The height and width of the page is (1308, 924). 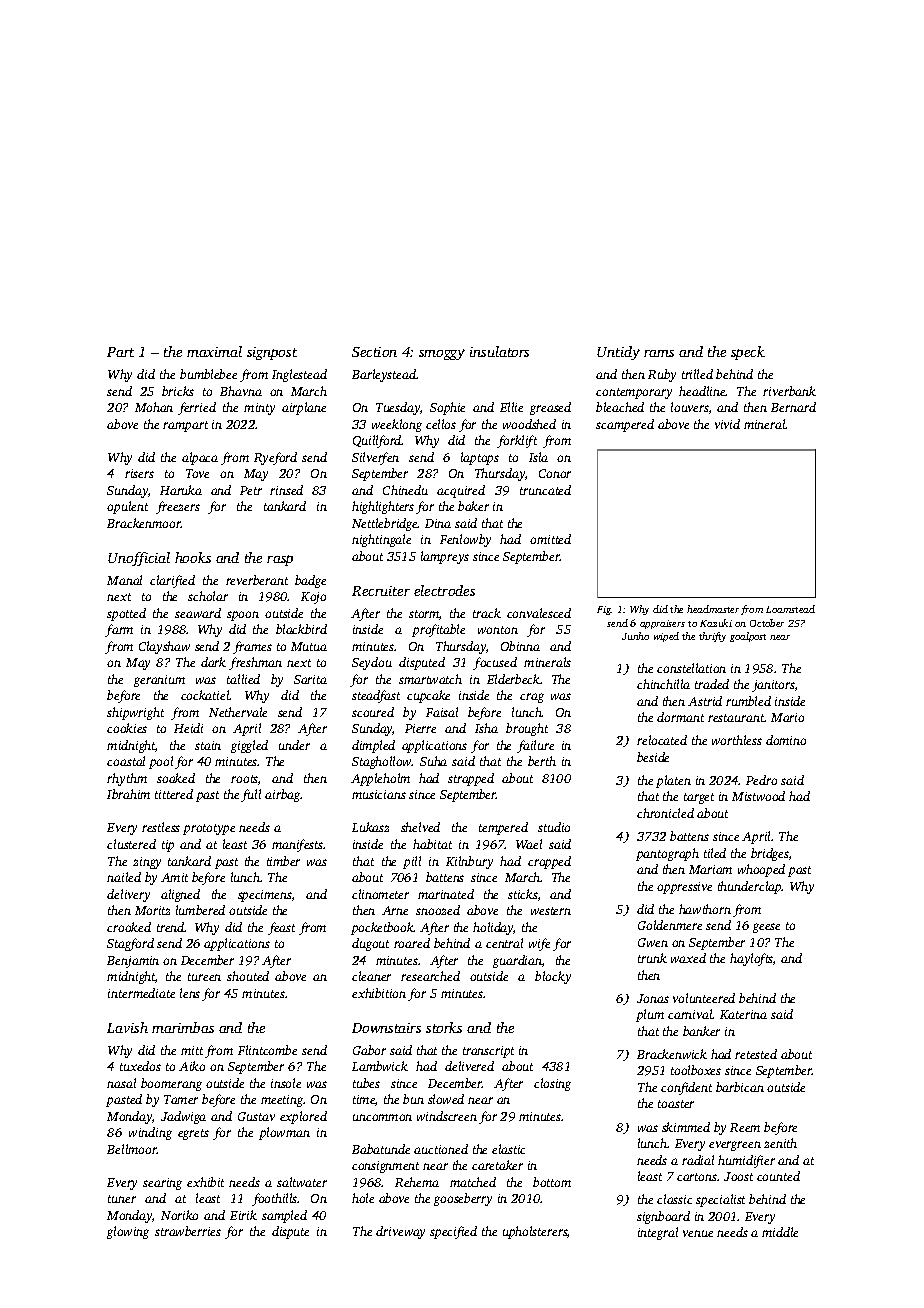 What do you see at coordinates (405, 490) in the page?
I see `Chinedu` at bounding box center [405, 490].
